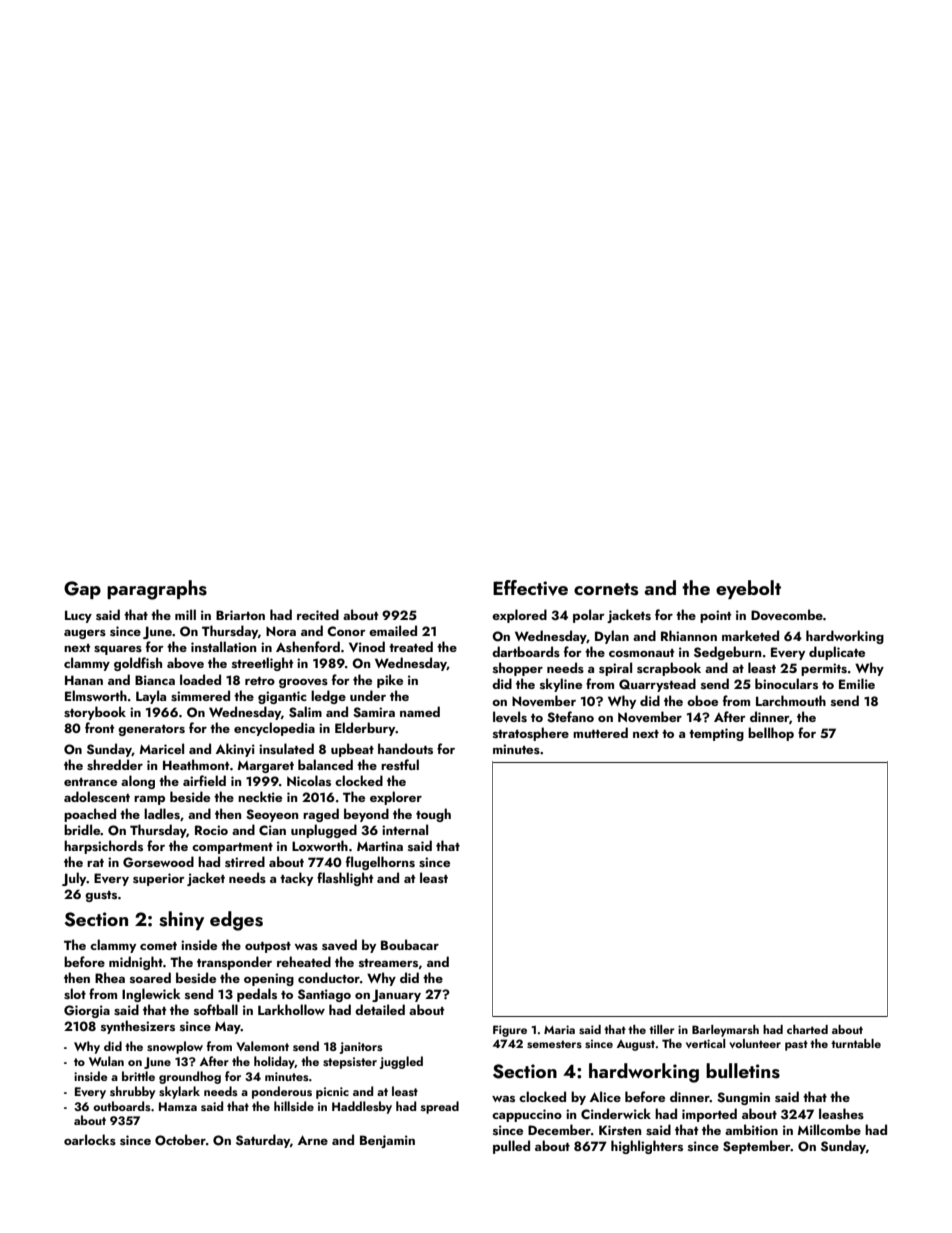 The image size is (952, 1233). Describe the element at coordinates (530, 588) in the screenshot. I see `Effective` at that location.
